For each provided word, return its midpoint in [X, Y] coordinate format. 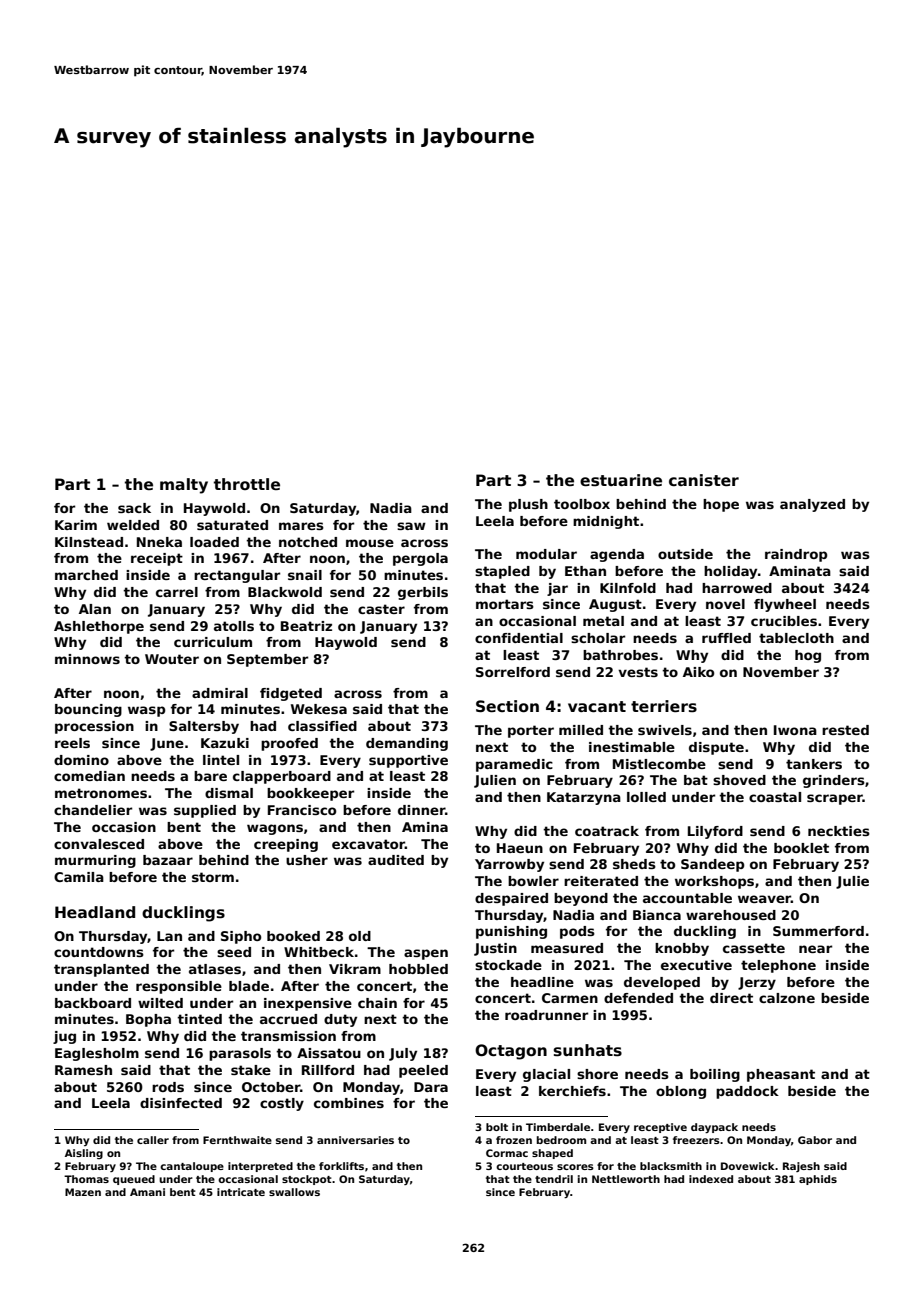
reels [72, 743]
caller [153, 1140]
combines [349, 1103]
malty [184, 486]
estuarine [621, 480]
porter [531, 731]
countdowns [99, 952]
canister [704, 480]
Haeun [520, 848]
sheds [634, 864]
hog [808, 656]
